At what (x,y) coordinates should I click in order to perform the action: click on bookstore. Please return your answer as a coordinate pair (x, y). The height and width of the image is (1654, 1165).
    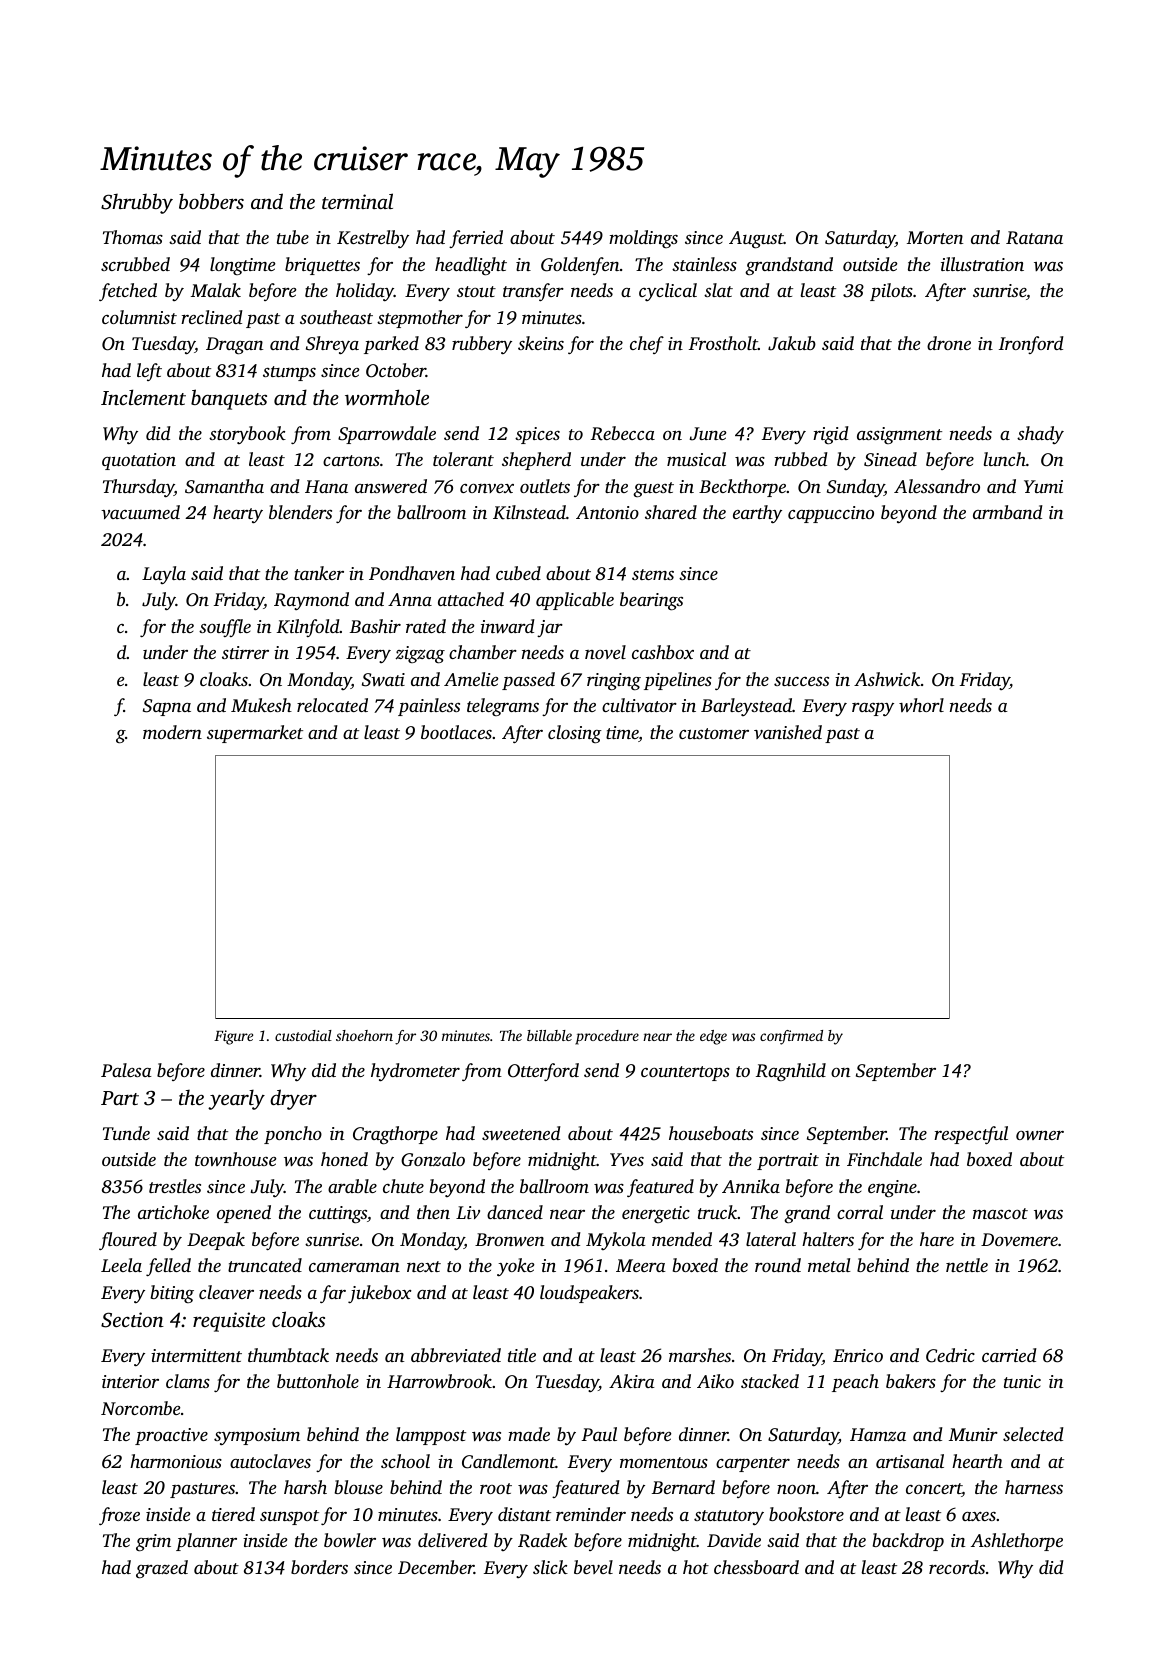
    Looking at the image, I should click on (806, 1514).
